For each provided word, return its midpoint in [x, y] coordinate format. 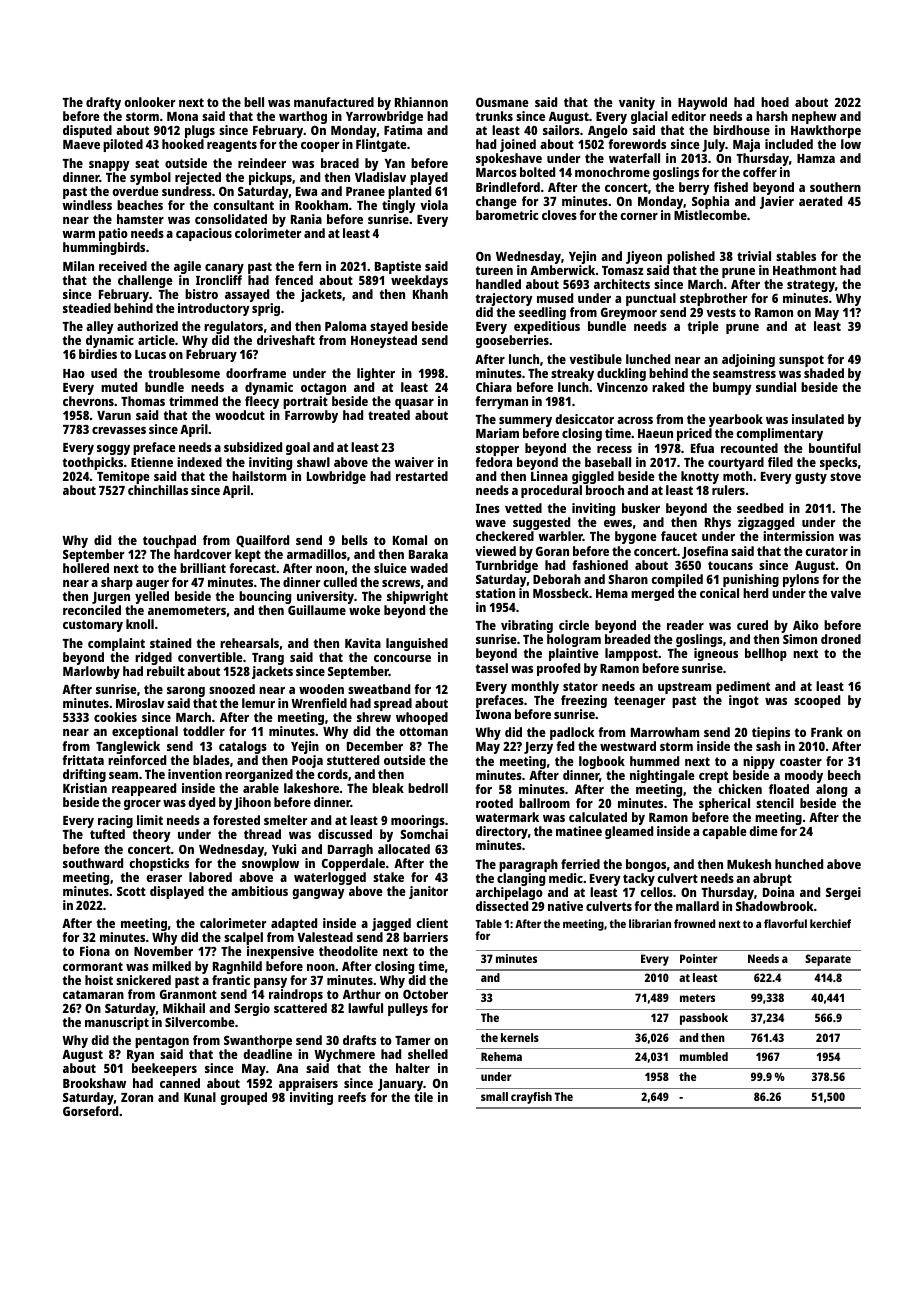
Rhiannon [421, 102]
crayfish [531, 1098]
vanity [637, 103]
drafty [103, 103]
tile [423, 1097]
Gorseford [90, 1111]
